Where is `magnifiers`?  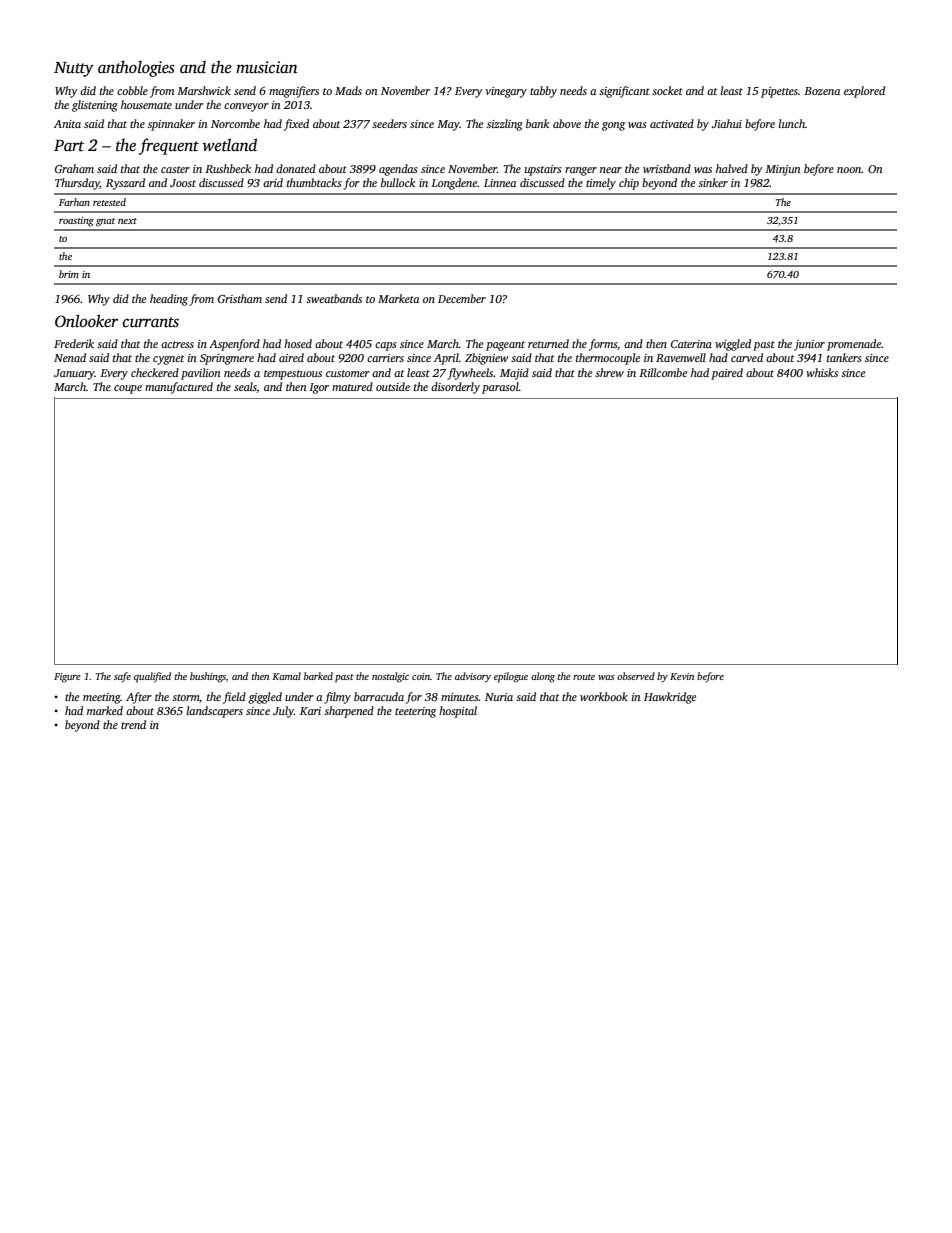
magnifiers is located at coordinates (294, 92).
